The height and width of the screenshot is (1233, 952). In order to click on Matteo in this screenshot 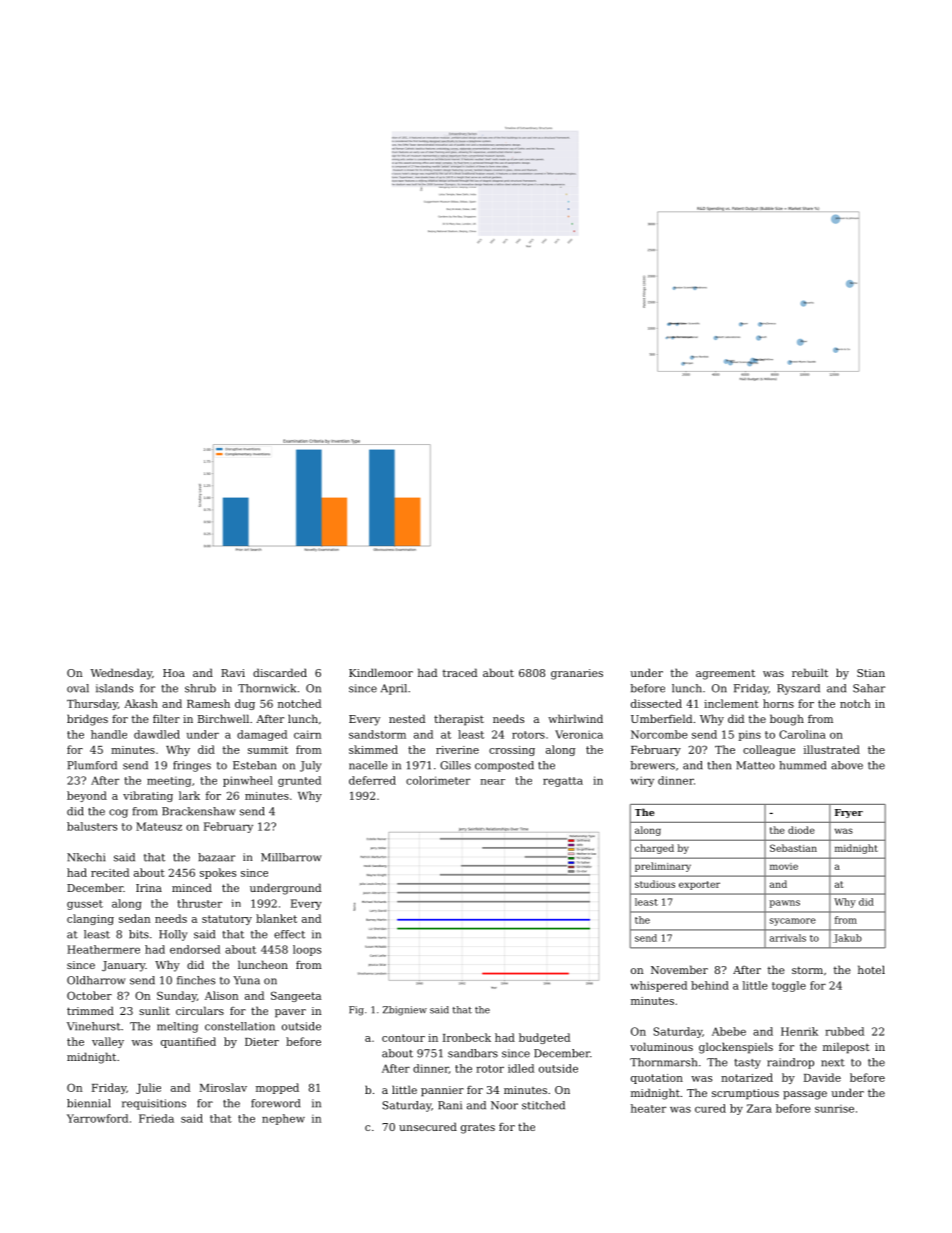, I will do `click(755, 765)`.
